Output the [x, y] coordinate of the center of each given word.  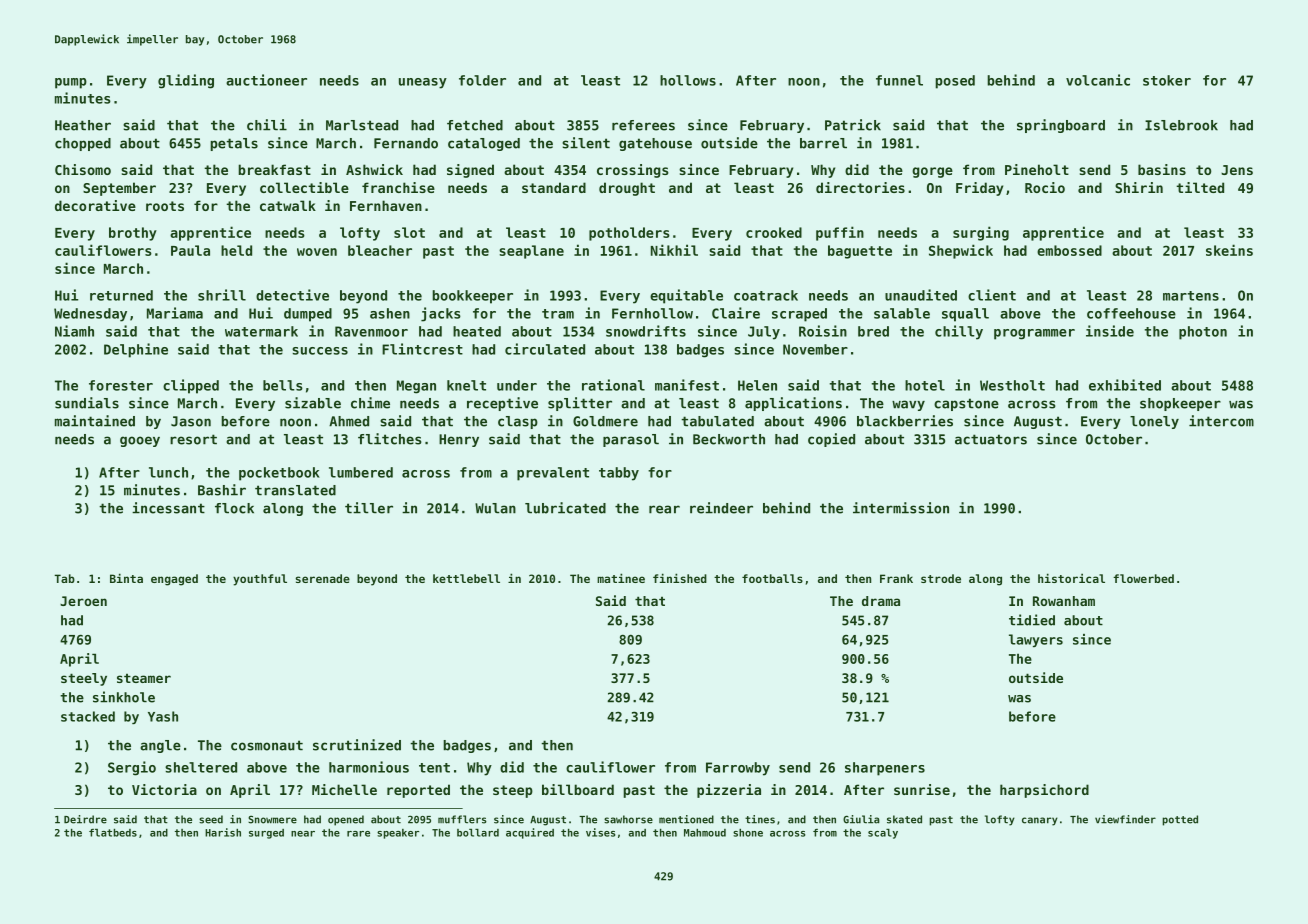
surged [266, 834]
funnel [899, 80]
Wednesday [90, 315]
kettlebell [466, 578]
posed [955, 82]
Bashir [222, 490]
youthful [260, 580]
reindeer [721, 508]
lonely [1154, 422]
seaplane [531, 252]
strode [941, 578]
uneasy [423, 83]
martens [1191, 296]
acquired [530, 833]
